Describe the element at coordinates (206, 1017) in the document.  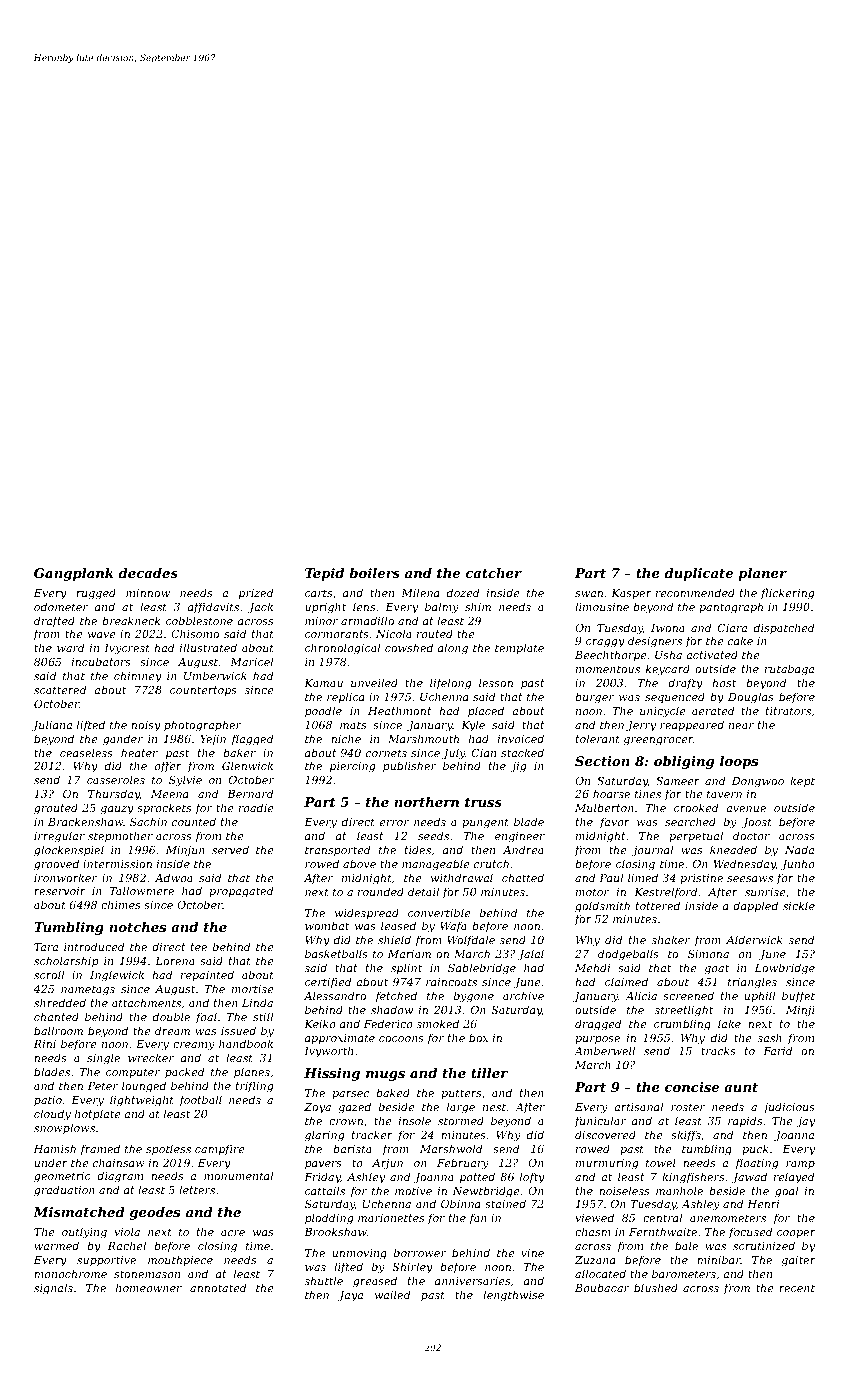
I see `foal` at that location.
